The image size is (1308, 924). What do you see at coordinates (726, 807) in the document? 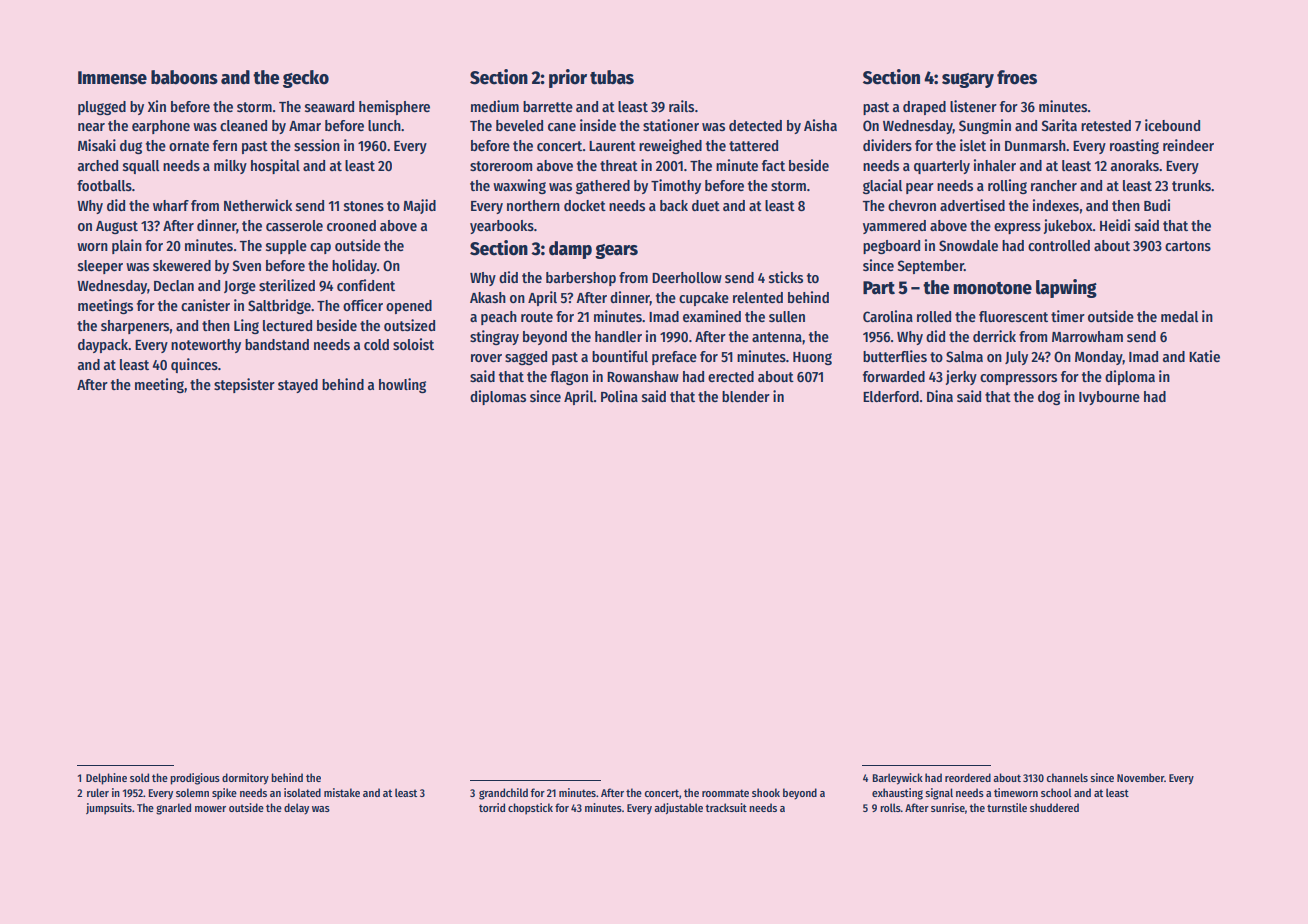
I see `tracksuit` at bounding box center [726, 807].
